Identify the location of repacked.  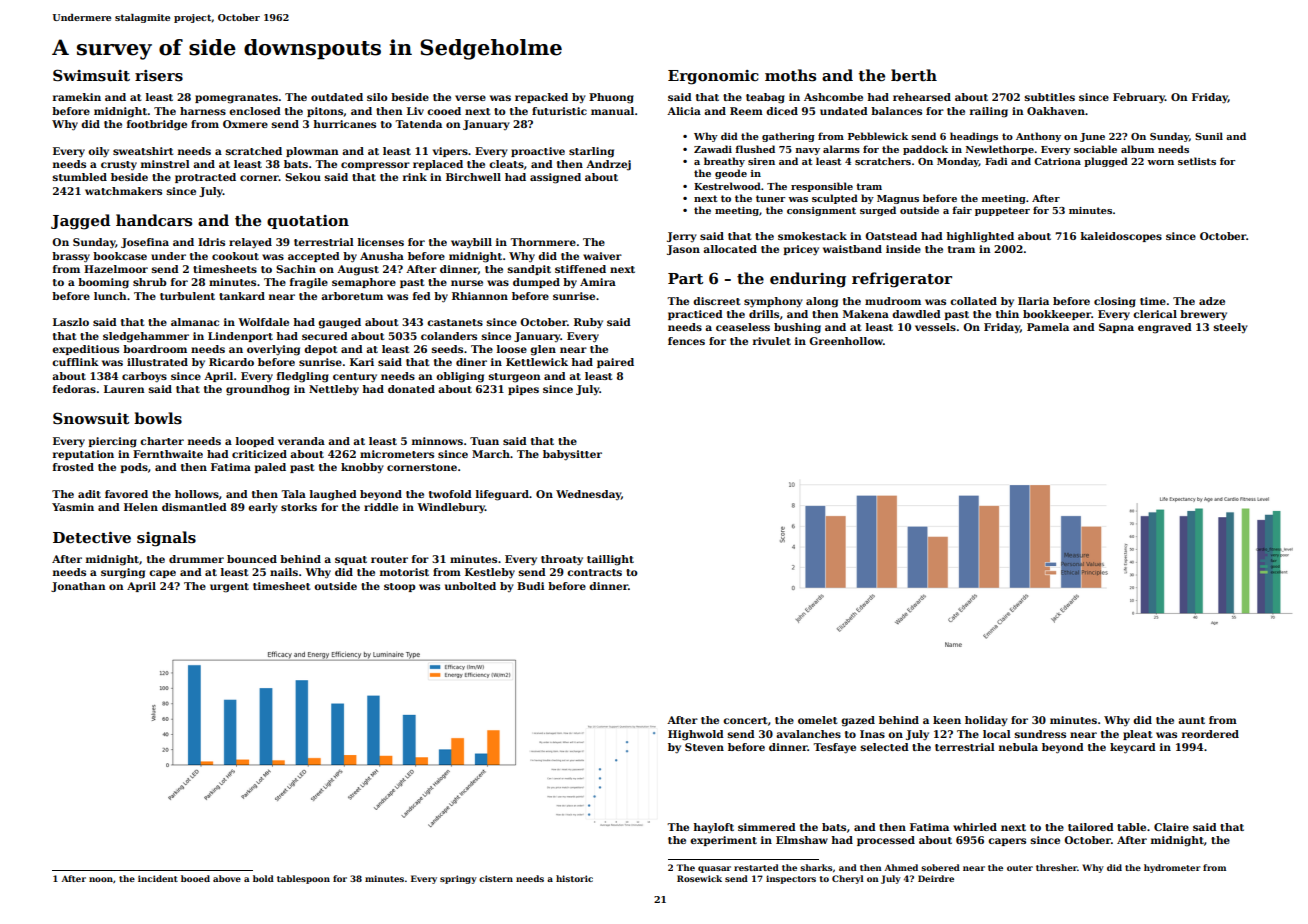
(541, 98).
